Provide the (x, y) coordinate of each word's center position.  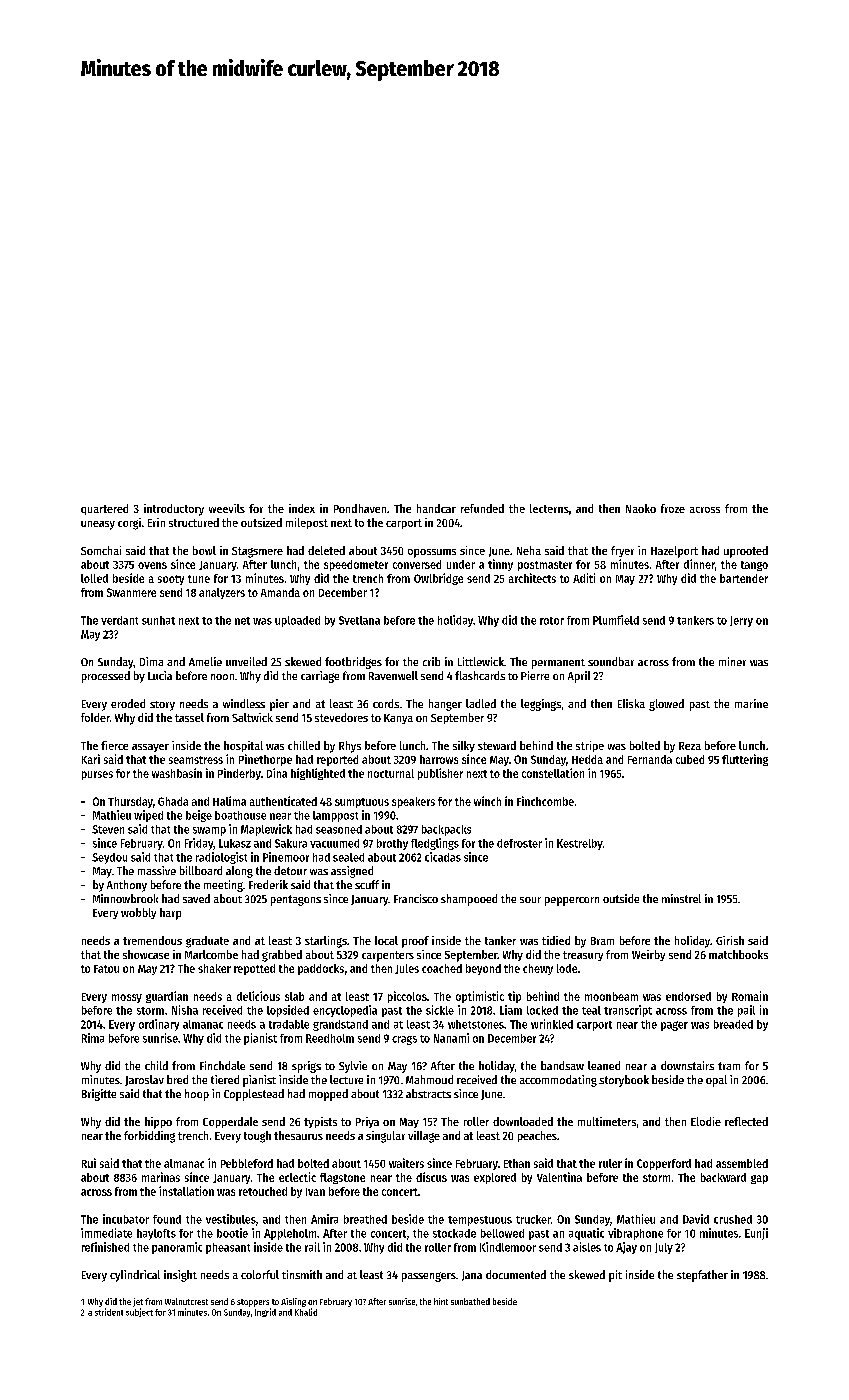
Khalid (306, 1312)
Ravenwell (393, 675)
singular (385, 1137)
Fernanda (650, 759)
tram (729, 1066)
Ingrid (265, 1312)
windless (244, 703)
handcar (436, 508)
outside (621, 898)
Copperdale (230, 1122)
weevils (227, 508)
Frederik (268, 884)
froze (673, 508)
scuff (367, 884)
